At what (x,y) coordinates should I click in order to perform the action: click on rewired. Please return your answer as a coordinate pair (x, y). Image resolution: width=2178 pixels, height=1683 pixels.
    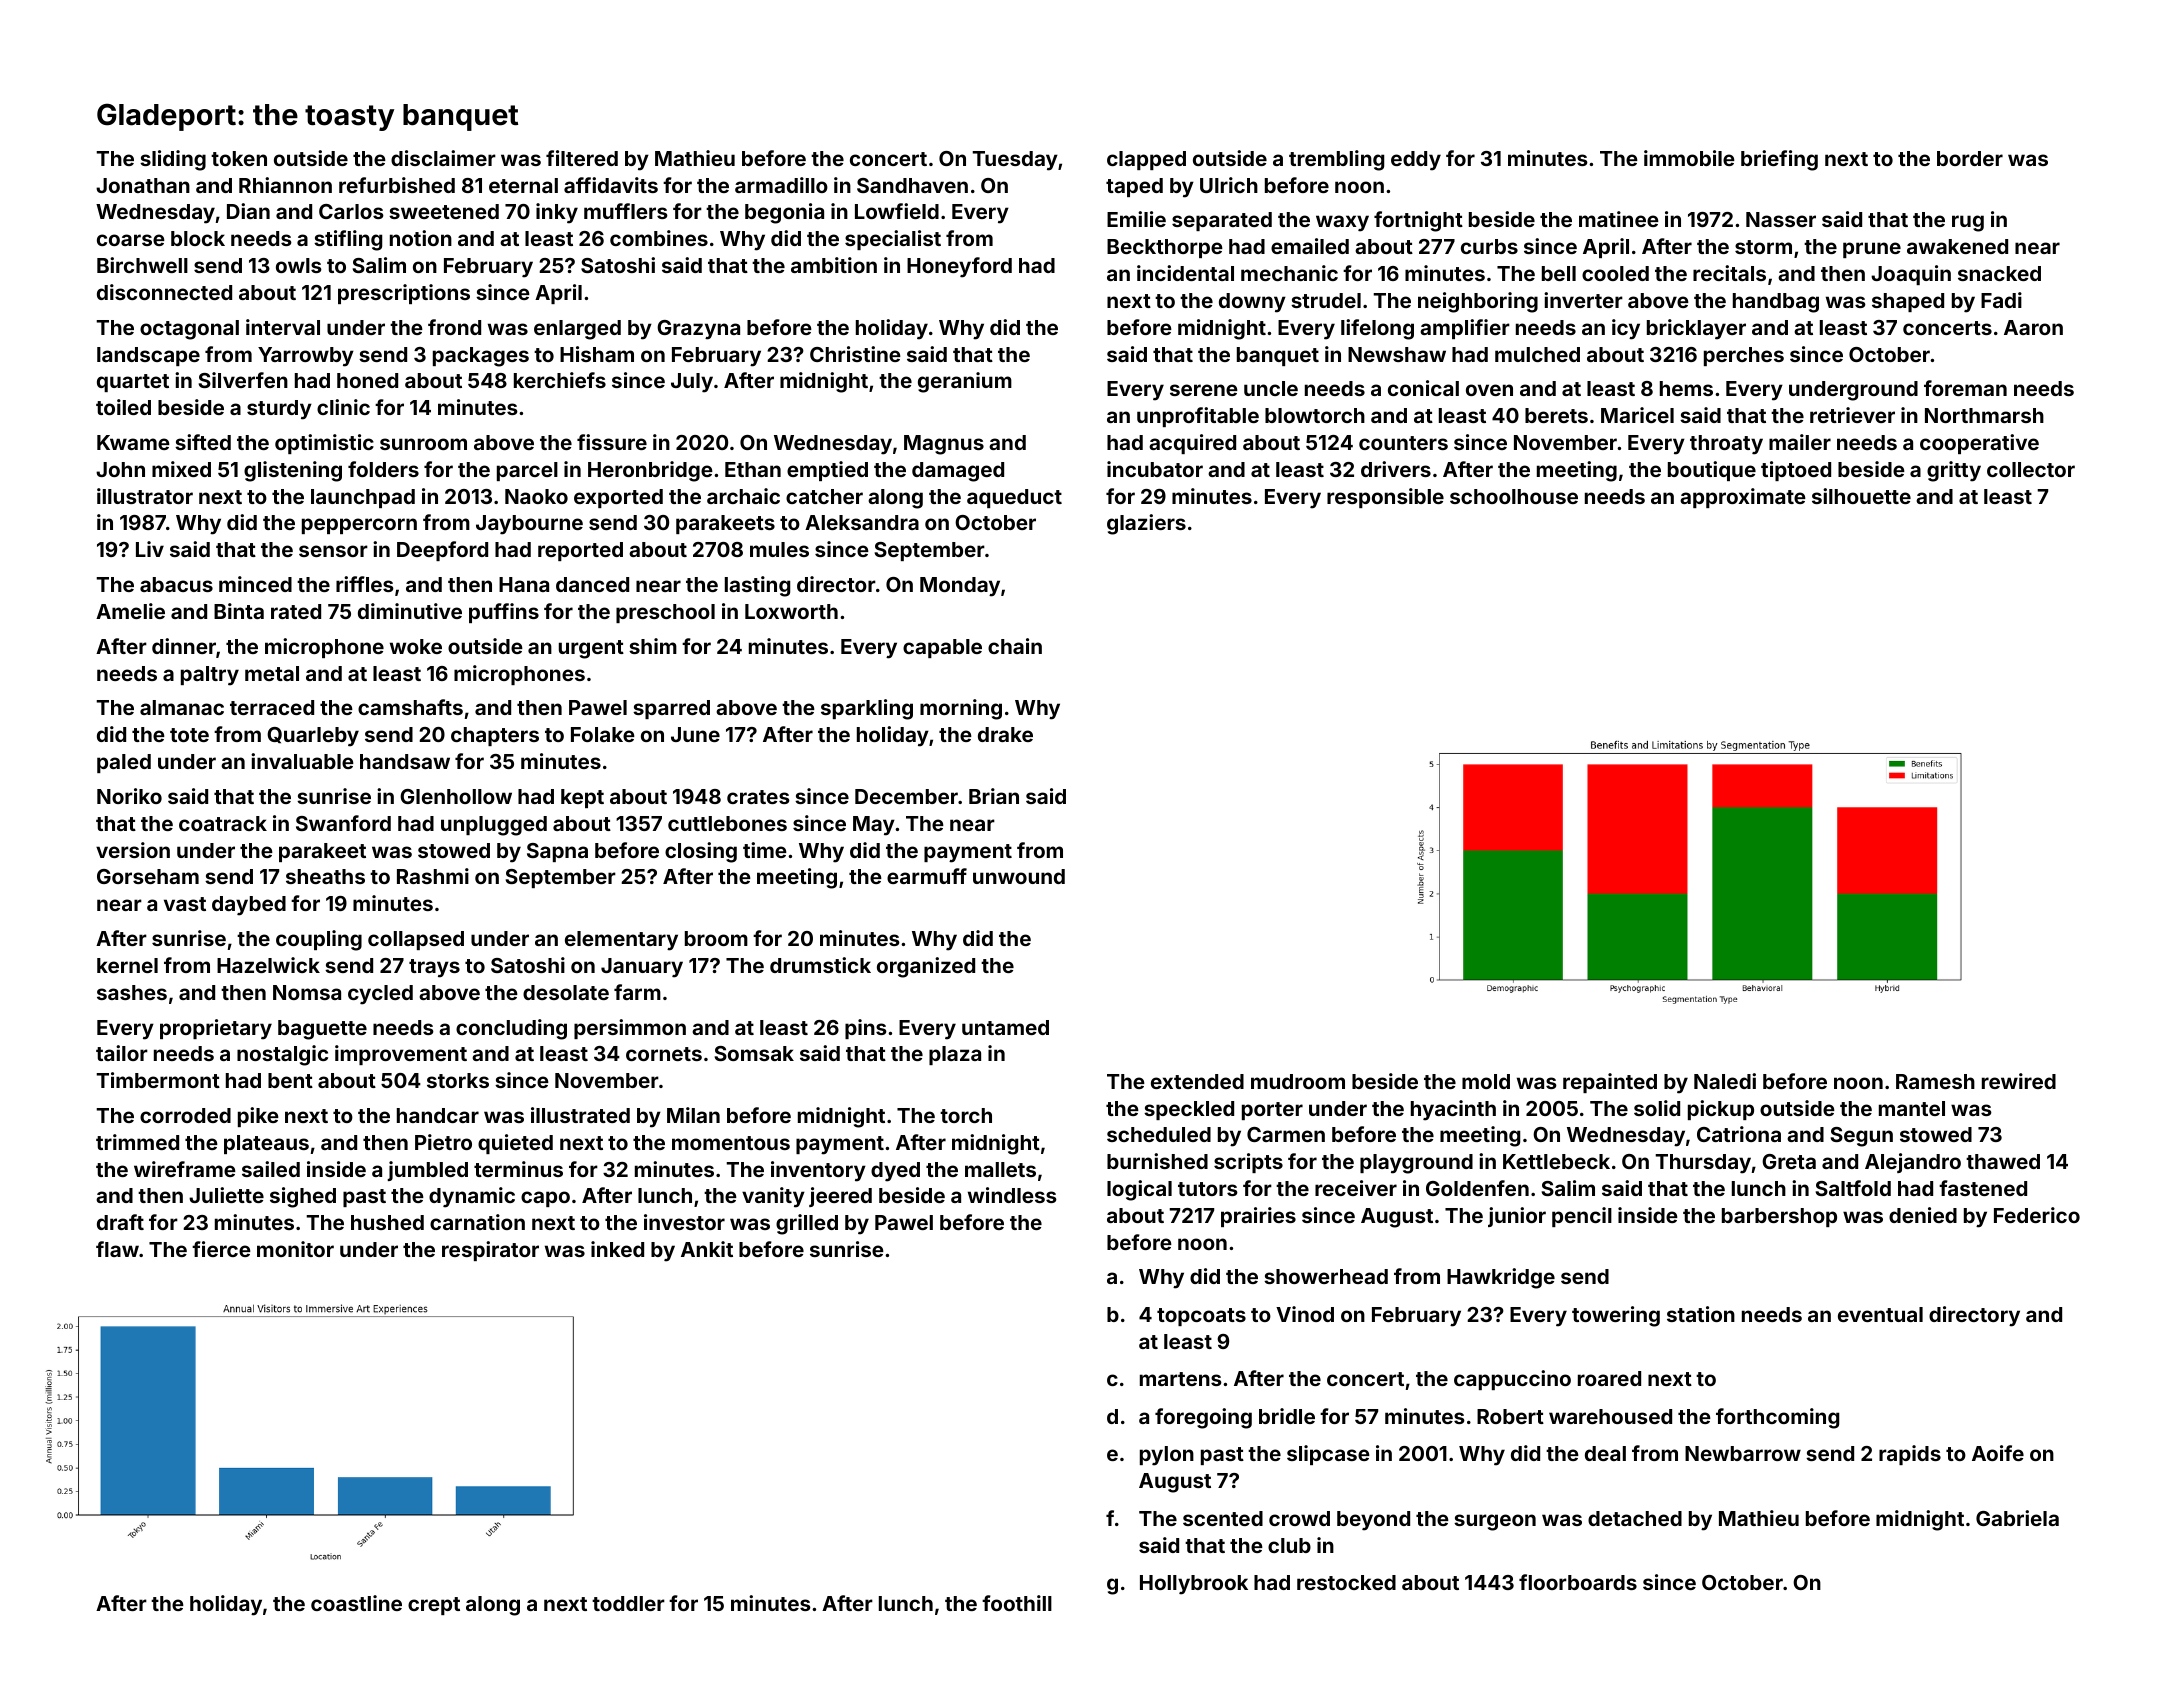
    Looking at the image, I should click on (2019, 1081).
